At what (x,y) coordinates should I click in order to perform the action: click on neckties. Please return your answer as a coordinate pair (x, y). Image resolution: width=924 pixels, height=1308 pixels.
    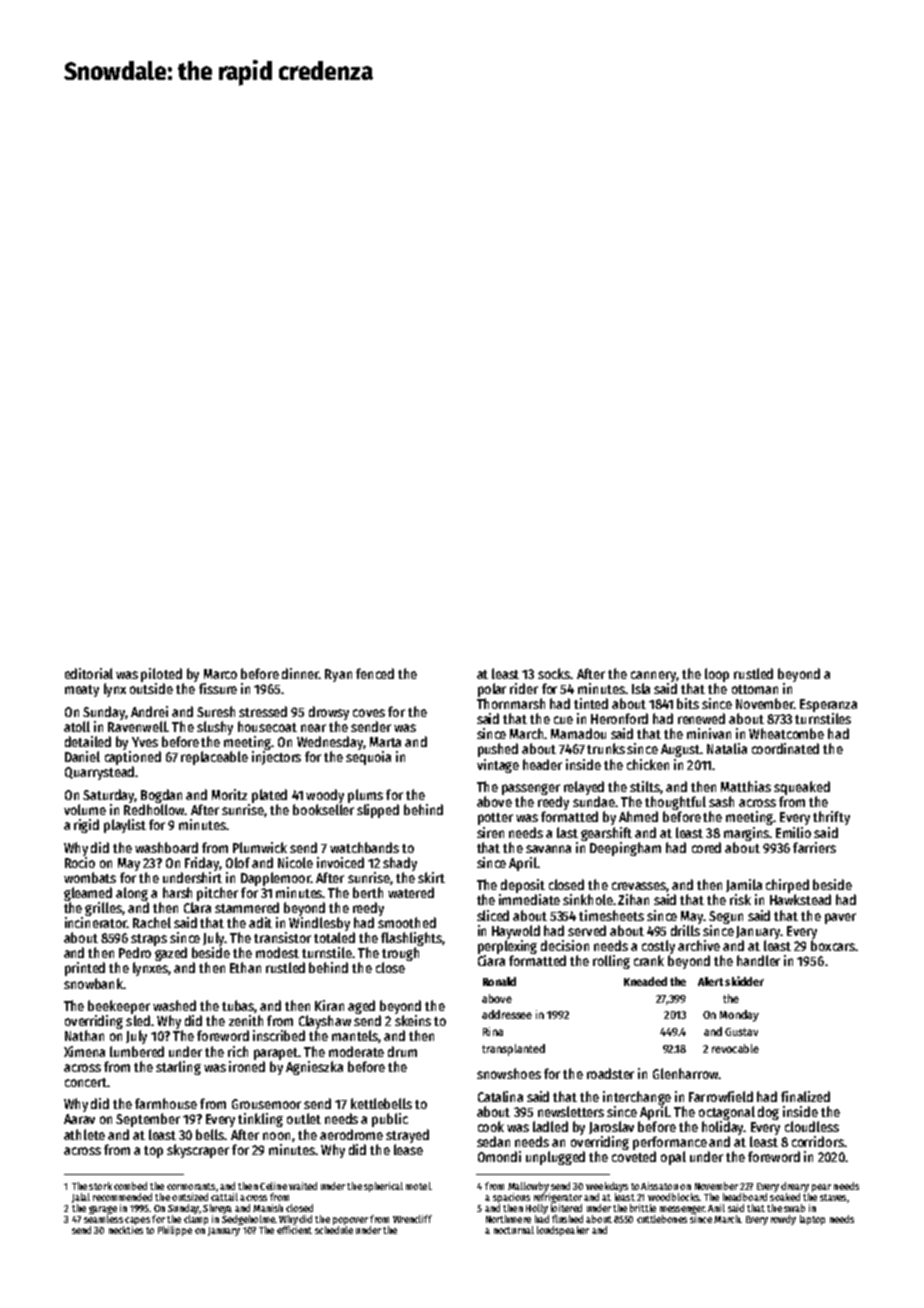
    Looking at the image, I should click on (126, 1230).
